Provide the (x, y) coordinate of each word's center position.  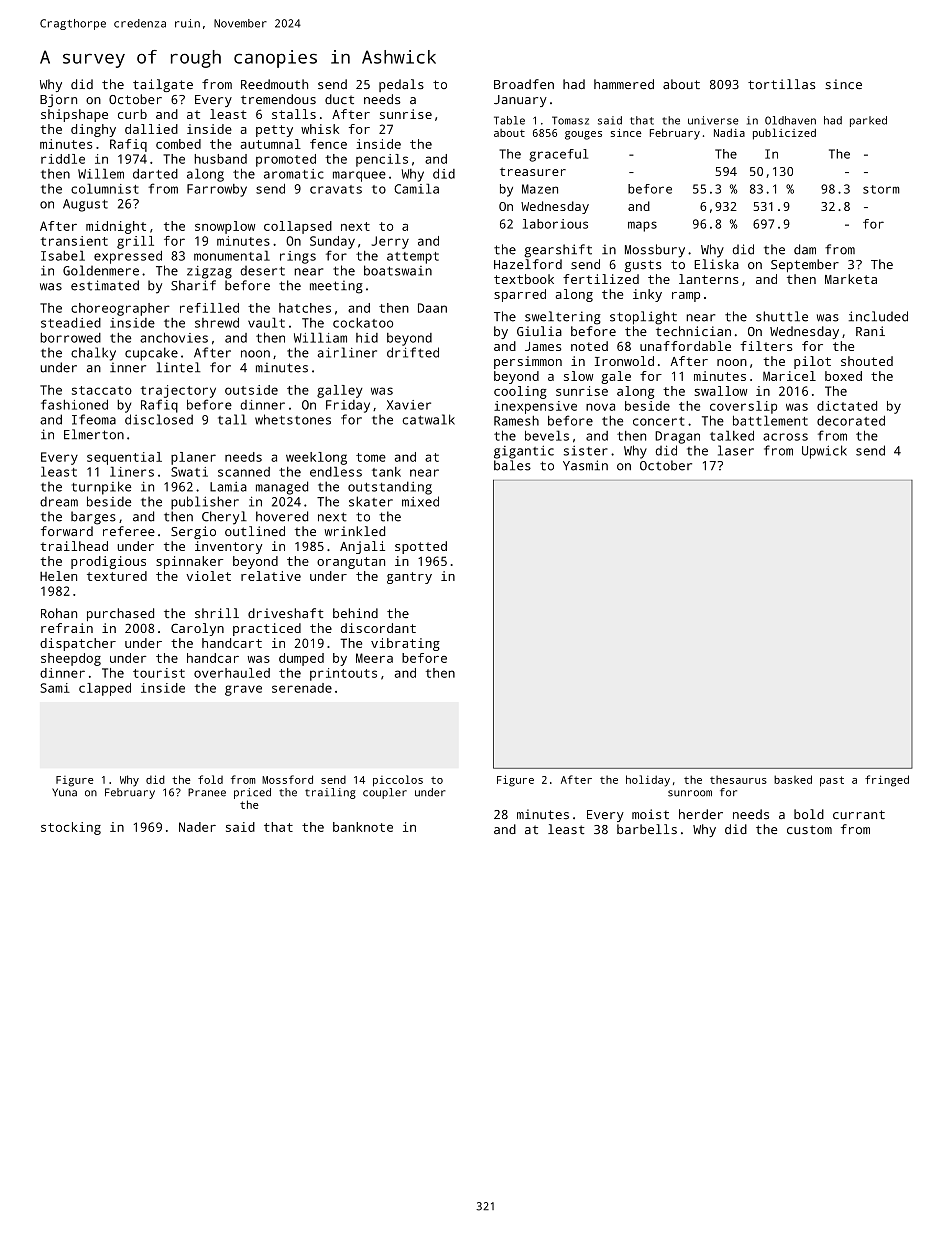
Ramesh (516, 421)
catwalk (428, 419)
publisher (205, 503)
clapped (105, 689)
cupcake (151, 354)
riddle (63, 159)
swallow (721, 391)
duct (339, 99)
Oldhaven (790, 120)
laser (736, 450)
